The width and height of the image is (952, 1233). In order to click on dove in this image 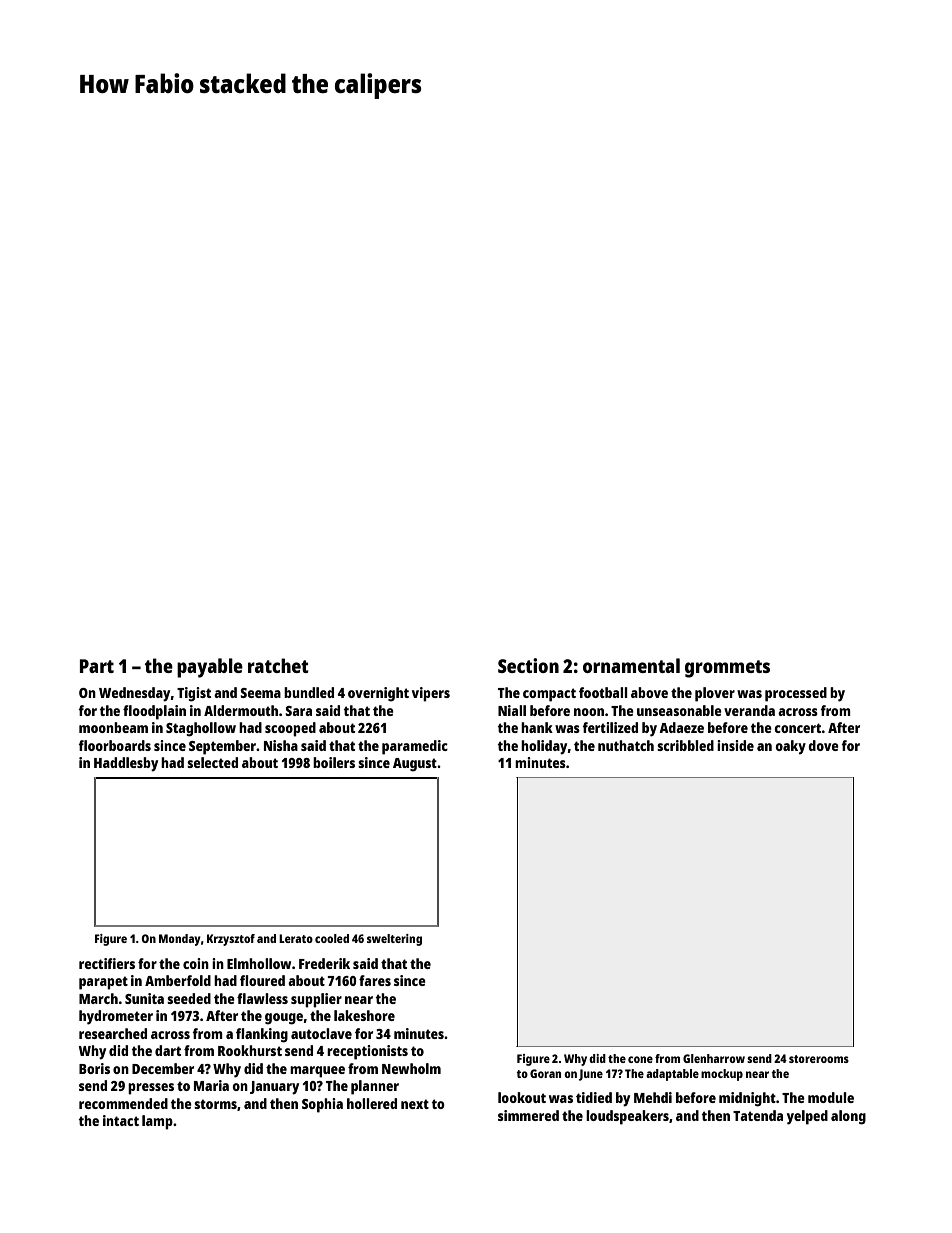, I will do `click(823, 745)`.
